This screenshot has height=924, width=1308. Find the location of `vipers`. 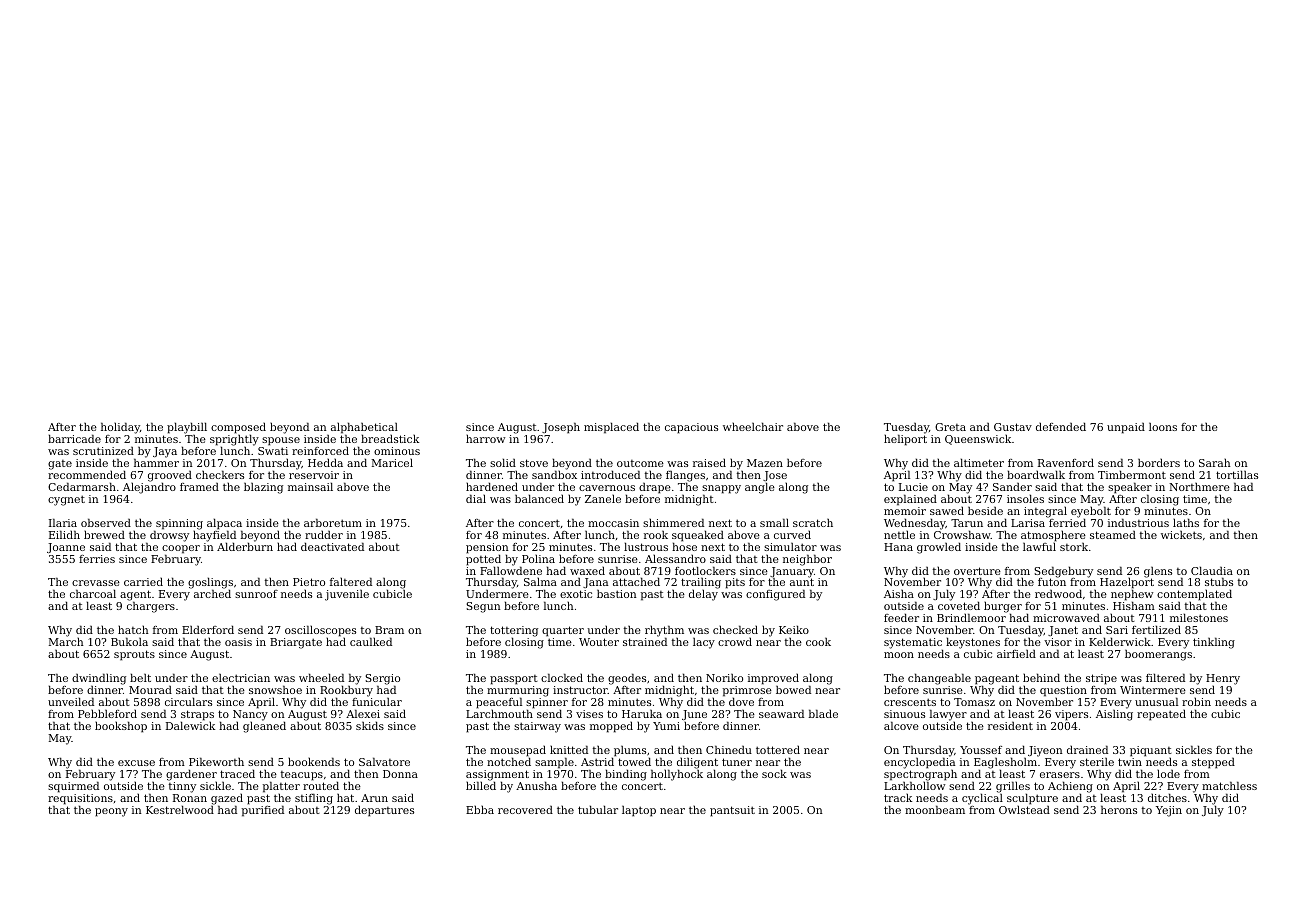

vipers is located at coordinates (1071, 715).
